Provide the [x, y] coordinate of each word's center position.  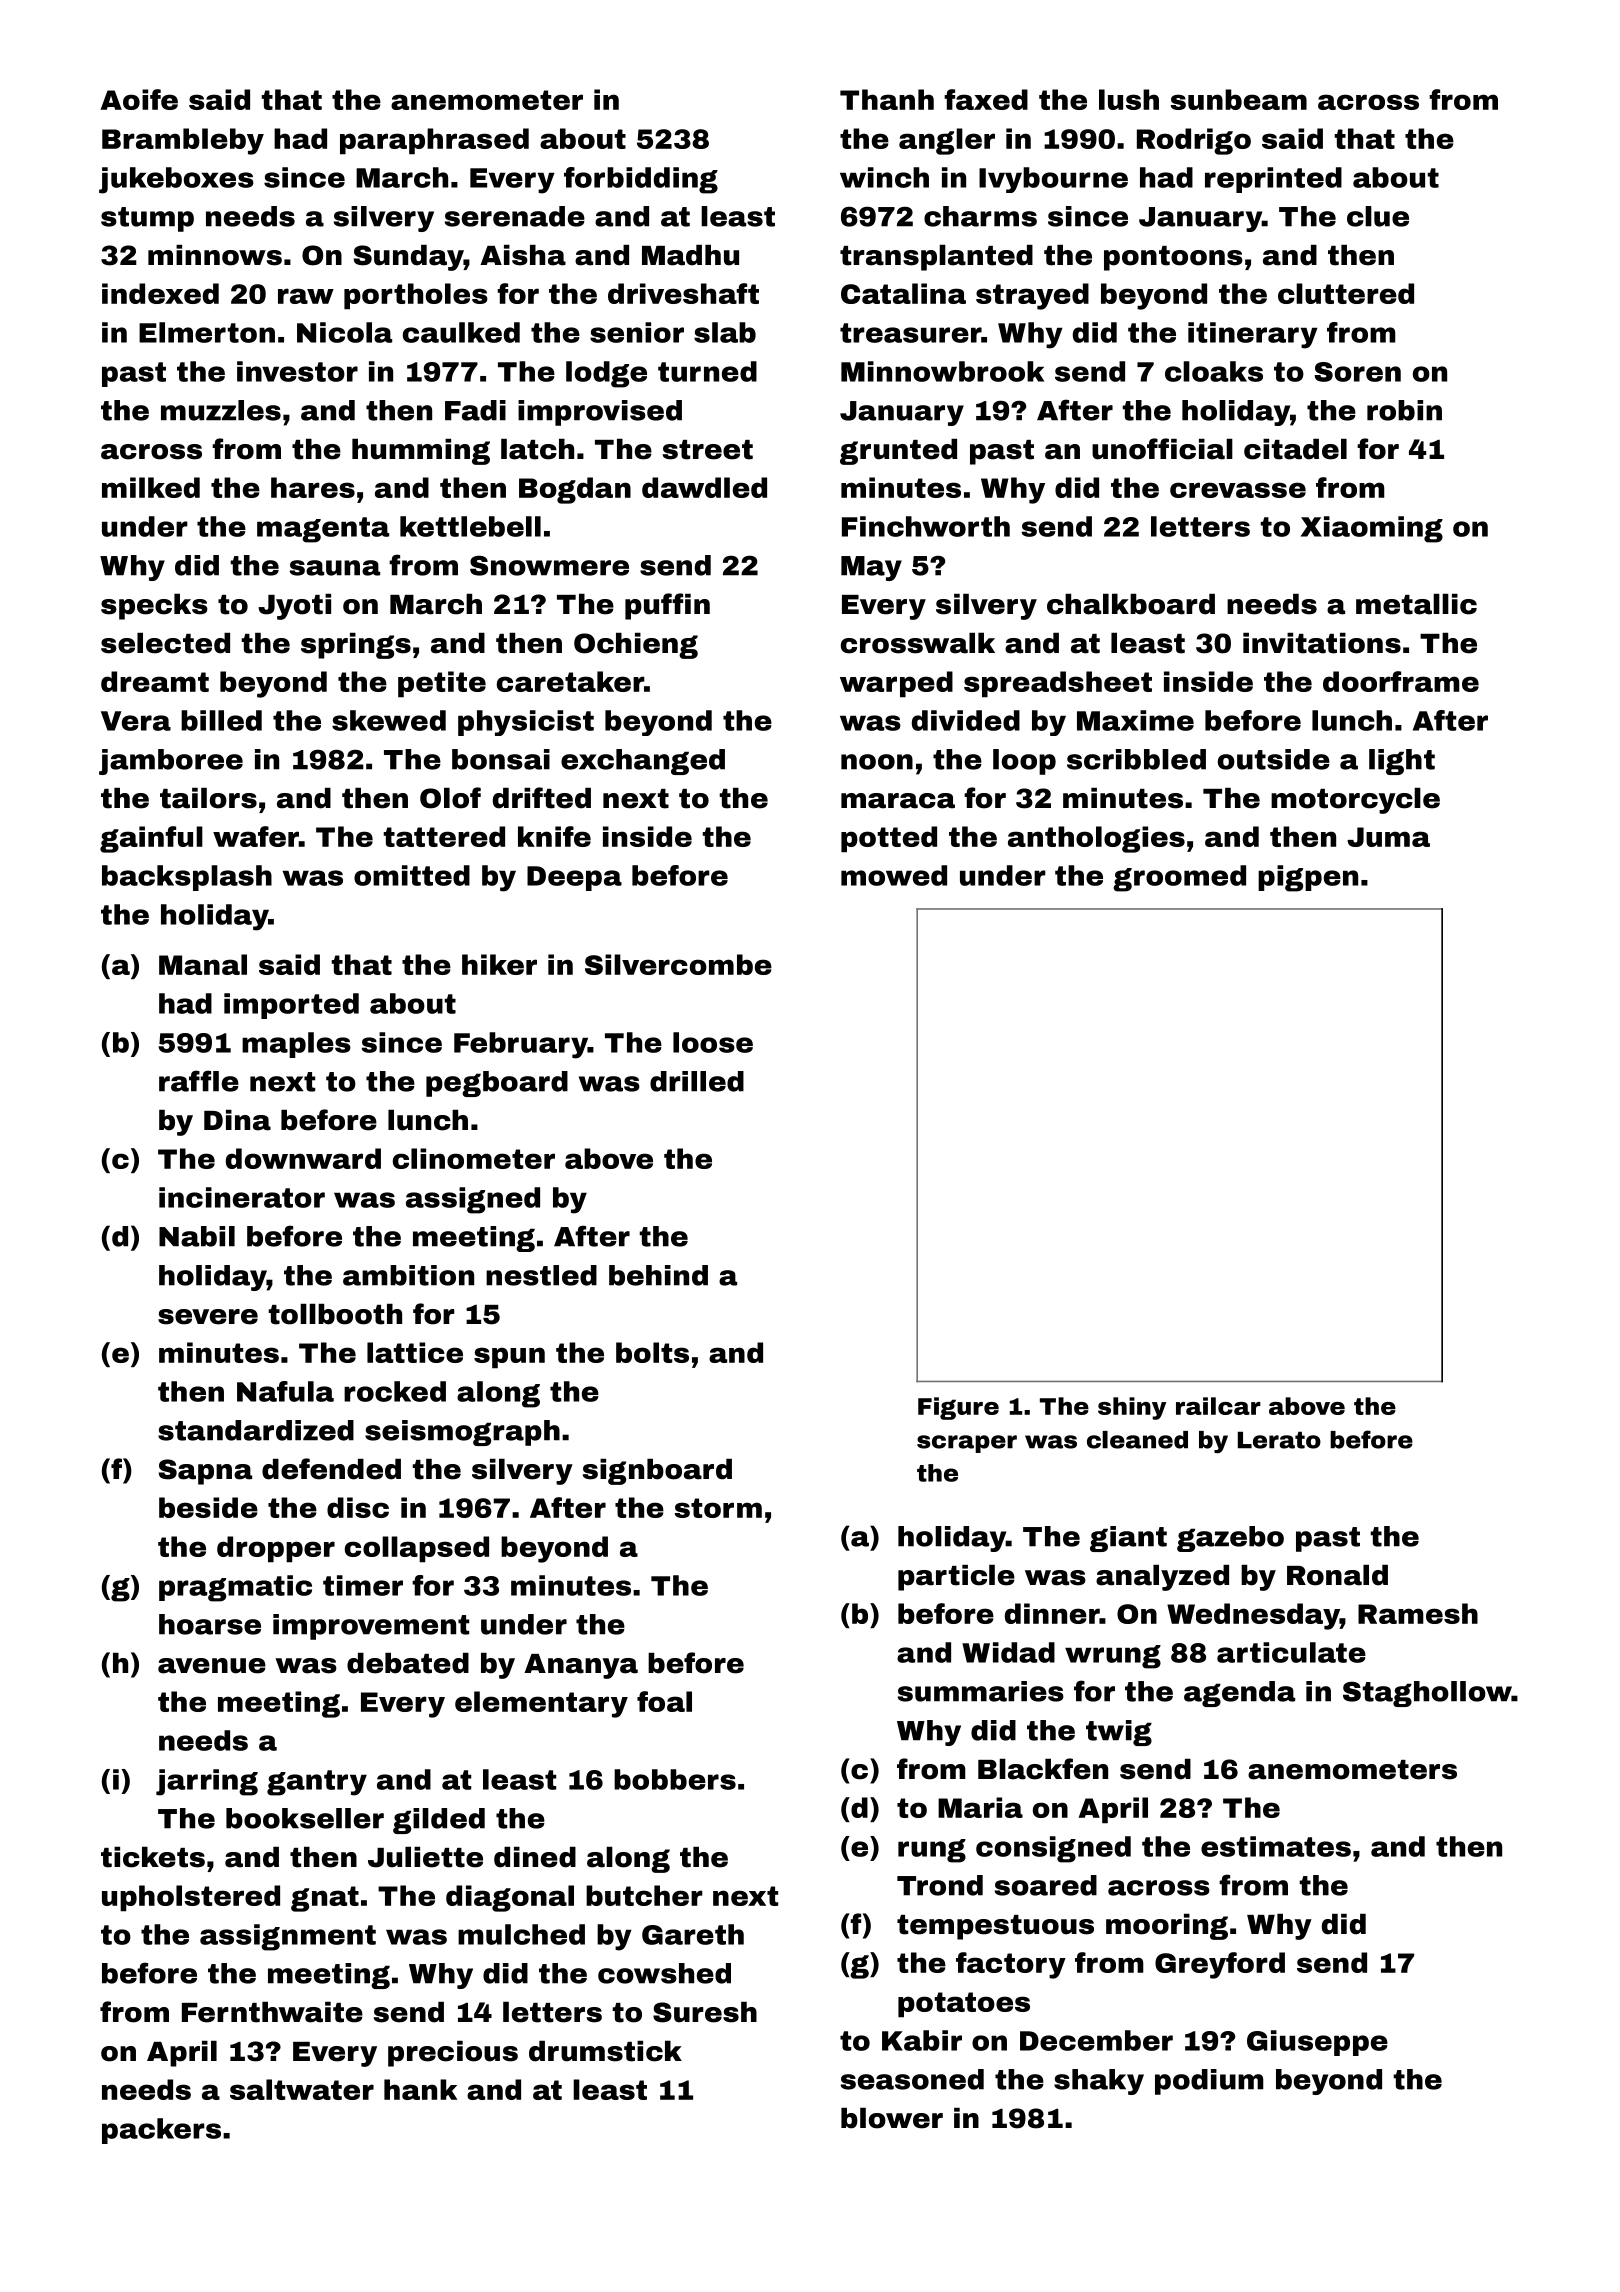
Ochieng [636, 646]
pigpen [1308, 878]
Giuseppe [1317, 2043]
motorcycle [1355, 801]
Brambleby [183, 141]
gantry [317, 1783]
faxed [986, 99]
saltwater [302, 2089]
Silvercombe [678, 964]
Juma [1388, 837]
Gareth [693, 1934]
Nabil [197, 1236]
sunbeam [1238, 99]
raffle [199, 1081]
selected [165, 643]
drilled [697, 1081]
